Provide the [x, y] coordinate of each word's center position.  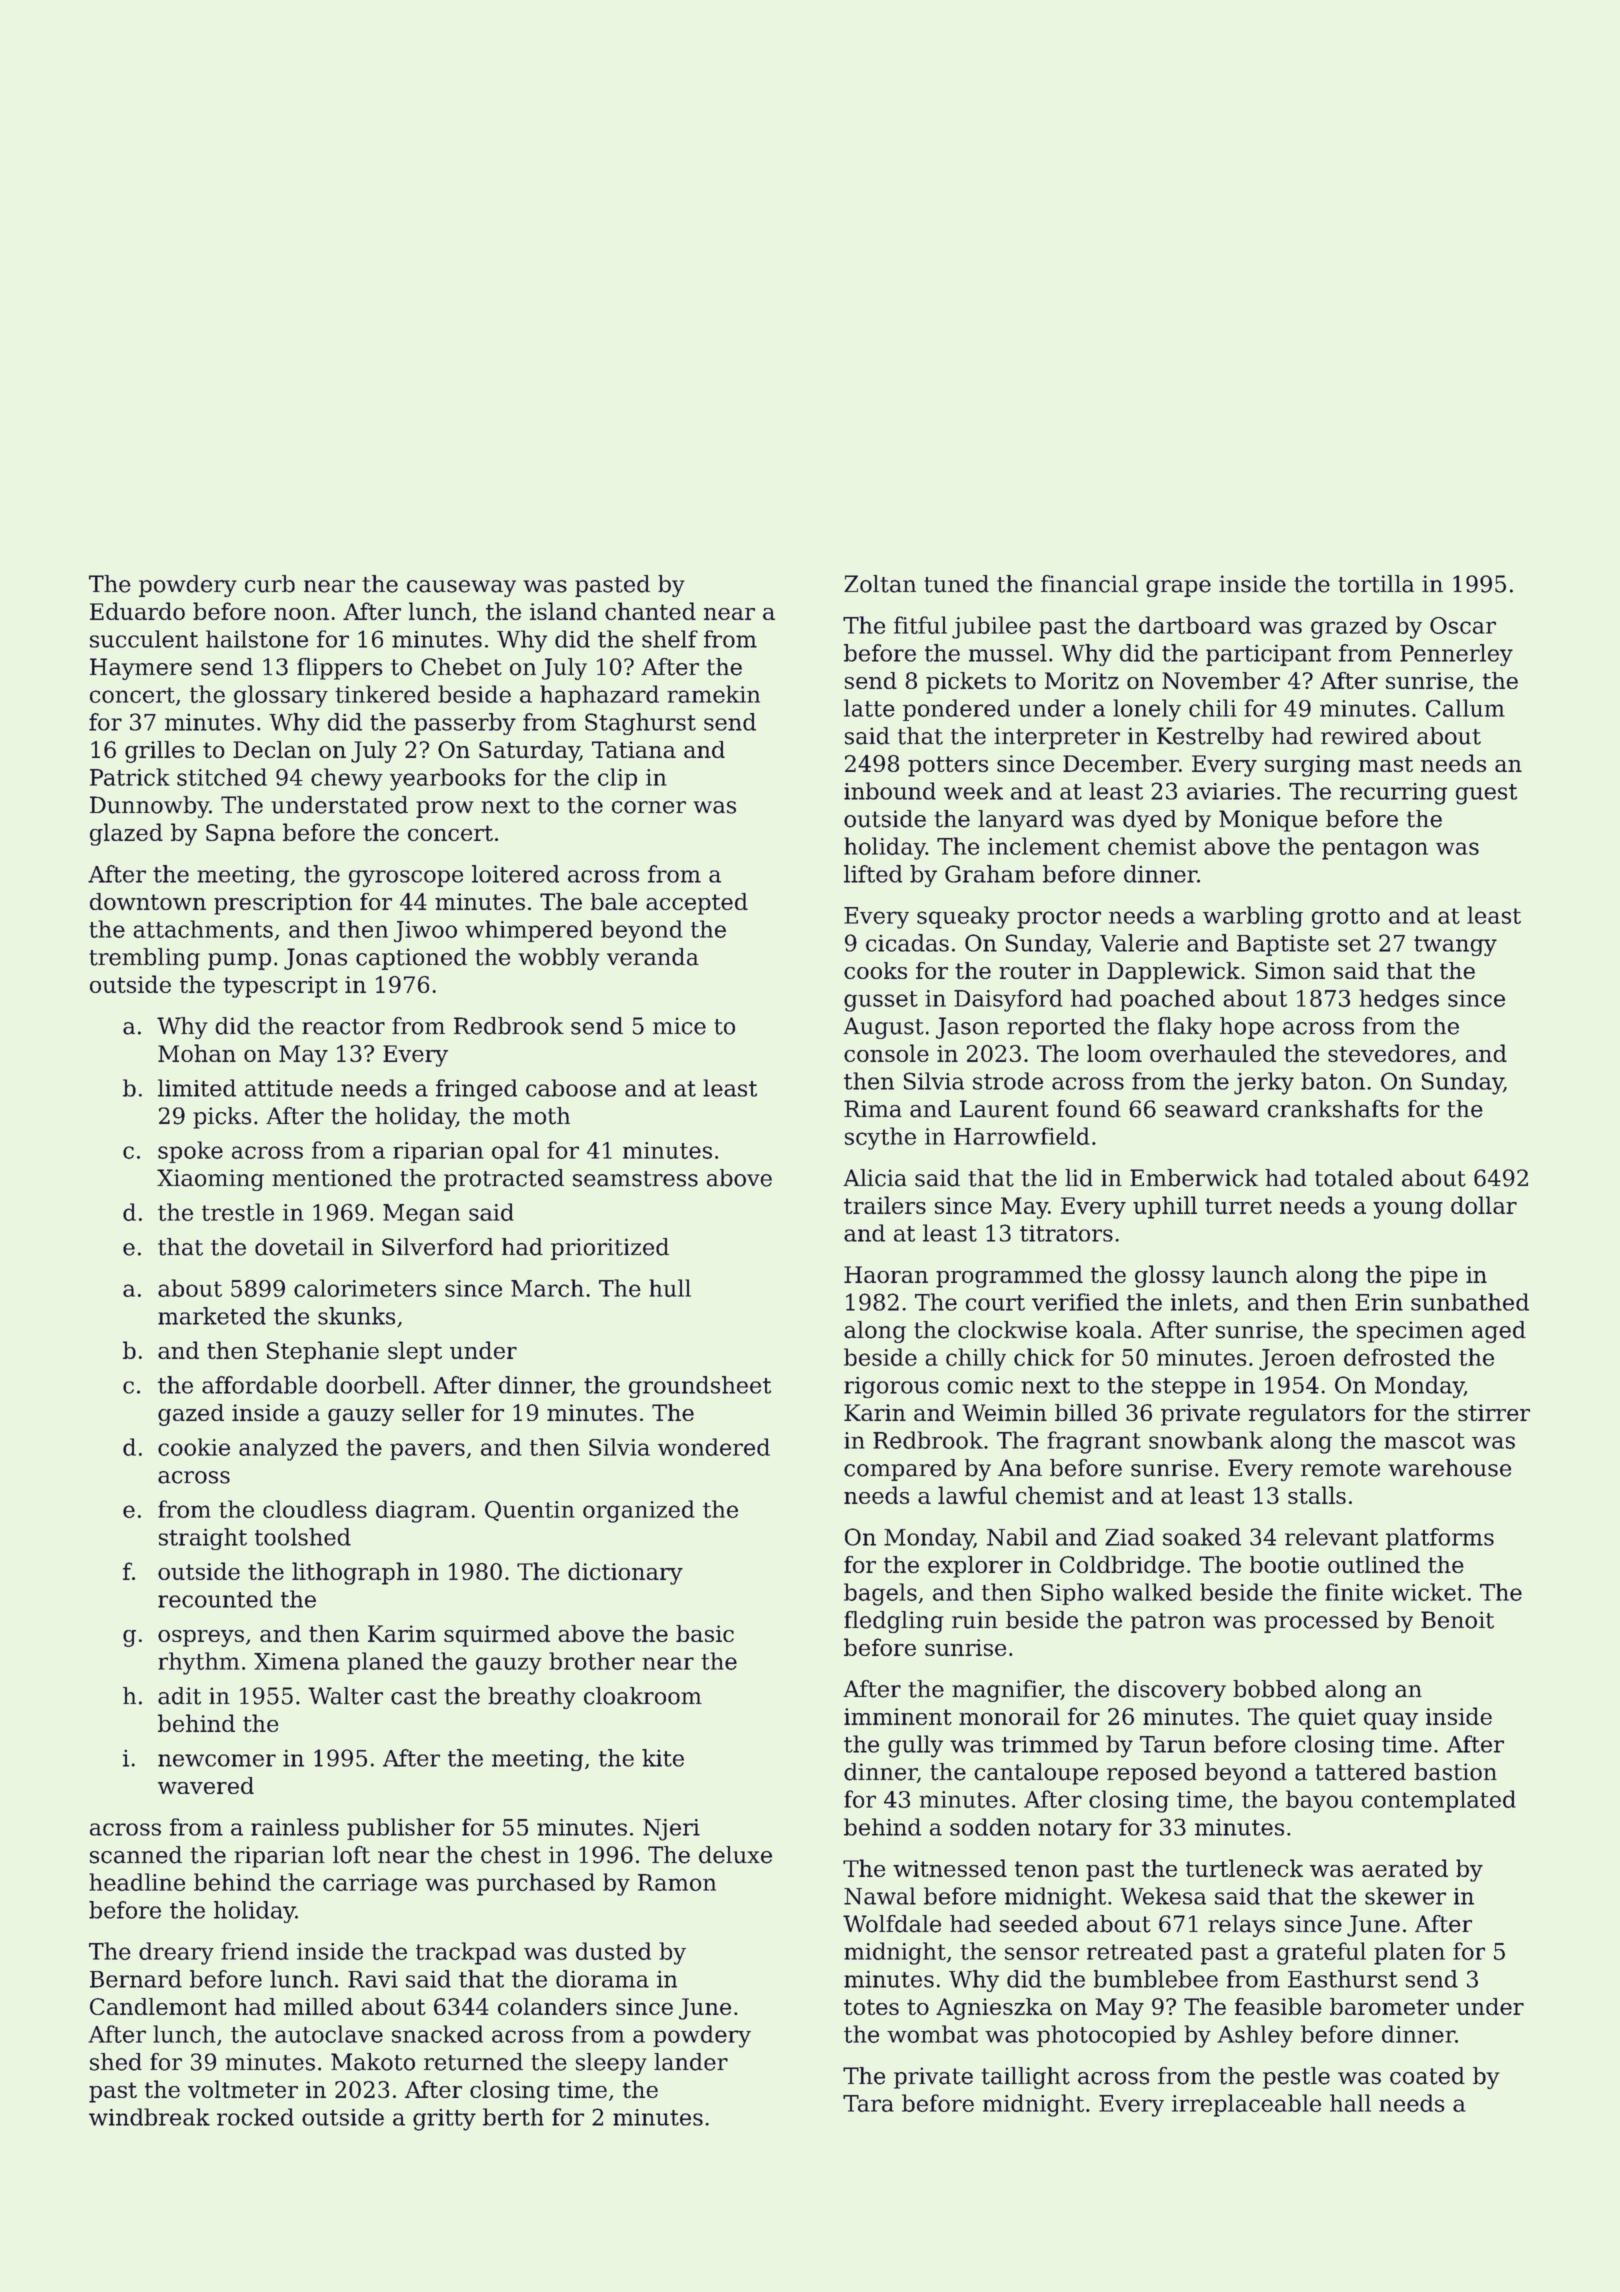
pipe [1434, 1277]
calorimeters [365, 1288]
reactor [343, 1027]
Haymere [141, 669]
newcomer [217, 1760]
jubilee [991, 627]
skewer [1405, 1896]
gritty [444, 2120]
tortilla [1376, 584]
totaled [1354, 1178]
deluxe [735, 1855]
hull [670, 1288]
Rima [873, 1109]
